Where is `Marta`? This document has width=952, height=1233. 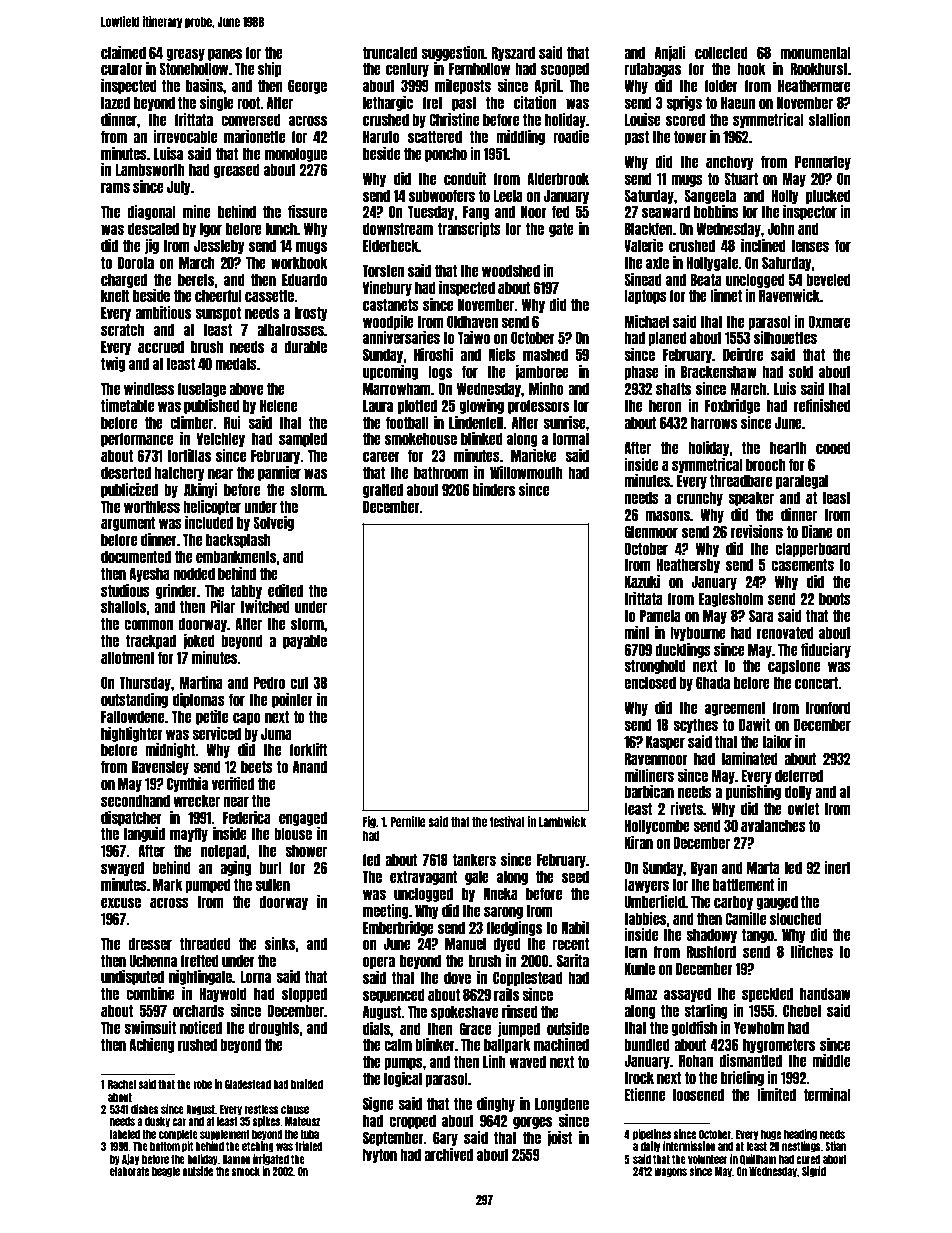 Marta is located at coordinates (763, 867).
